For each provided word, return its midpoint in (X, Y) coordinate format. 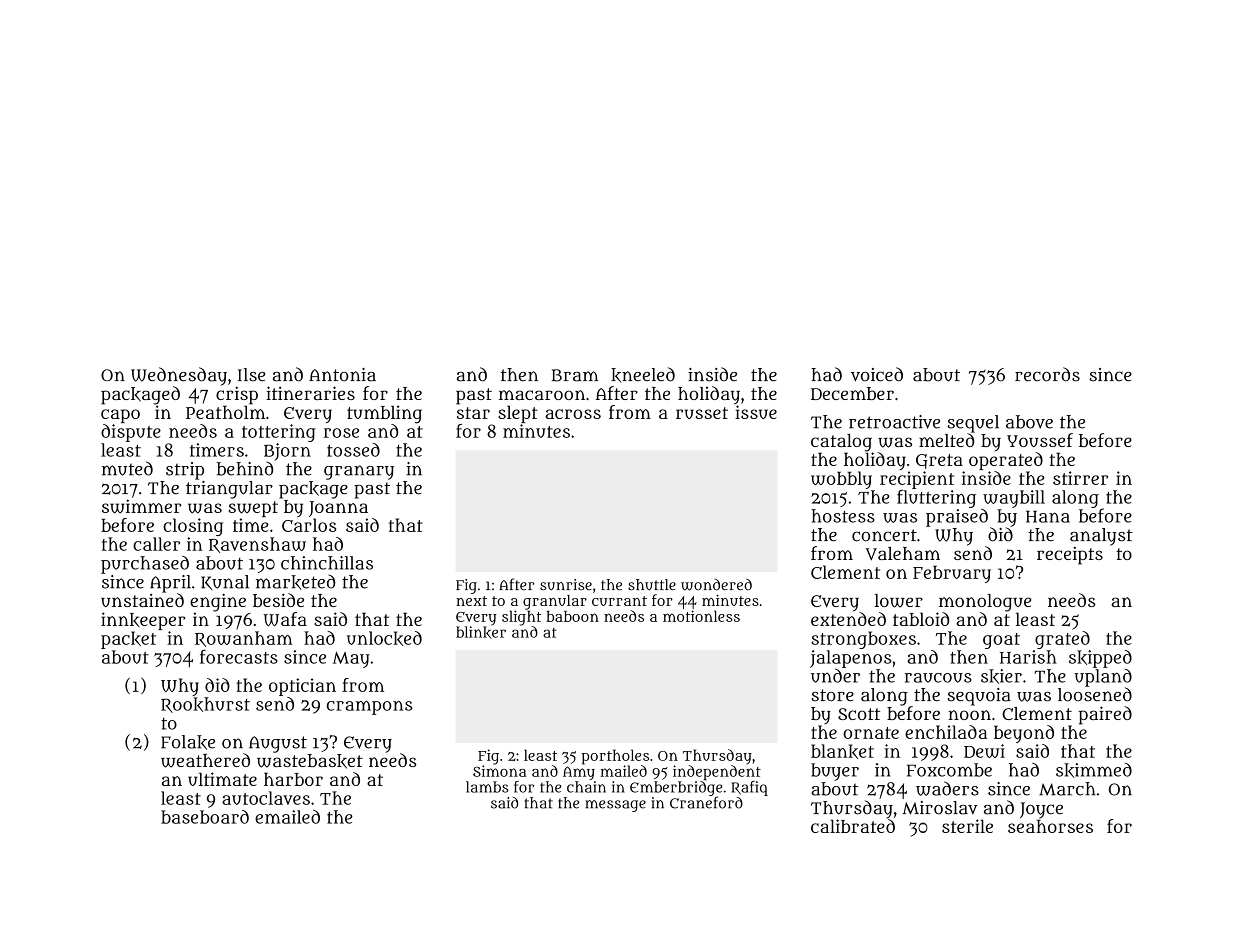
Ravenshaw (257, 545)
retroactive (894, 422)
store (832, 695)
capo (120, 416)
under (835, 676)
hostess (843, 516)
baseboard (205, 817)
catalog (841, 443)
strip (185, 471)
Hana (1048, 517)
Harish (1028, 657)
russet (702, 413)
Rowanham (244, 639)
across (573, 414)
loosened (1095, 694)
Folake (188, 742)
